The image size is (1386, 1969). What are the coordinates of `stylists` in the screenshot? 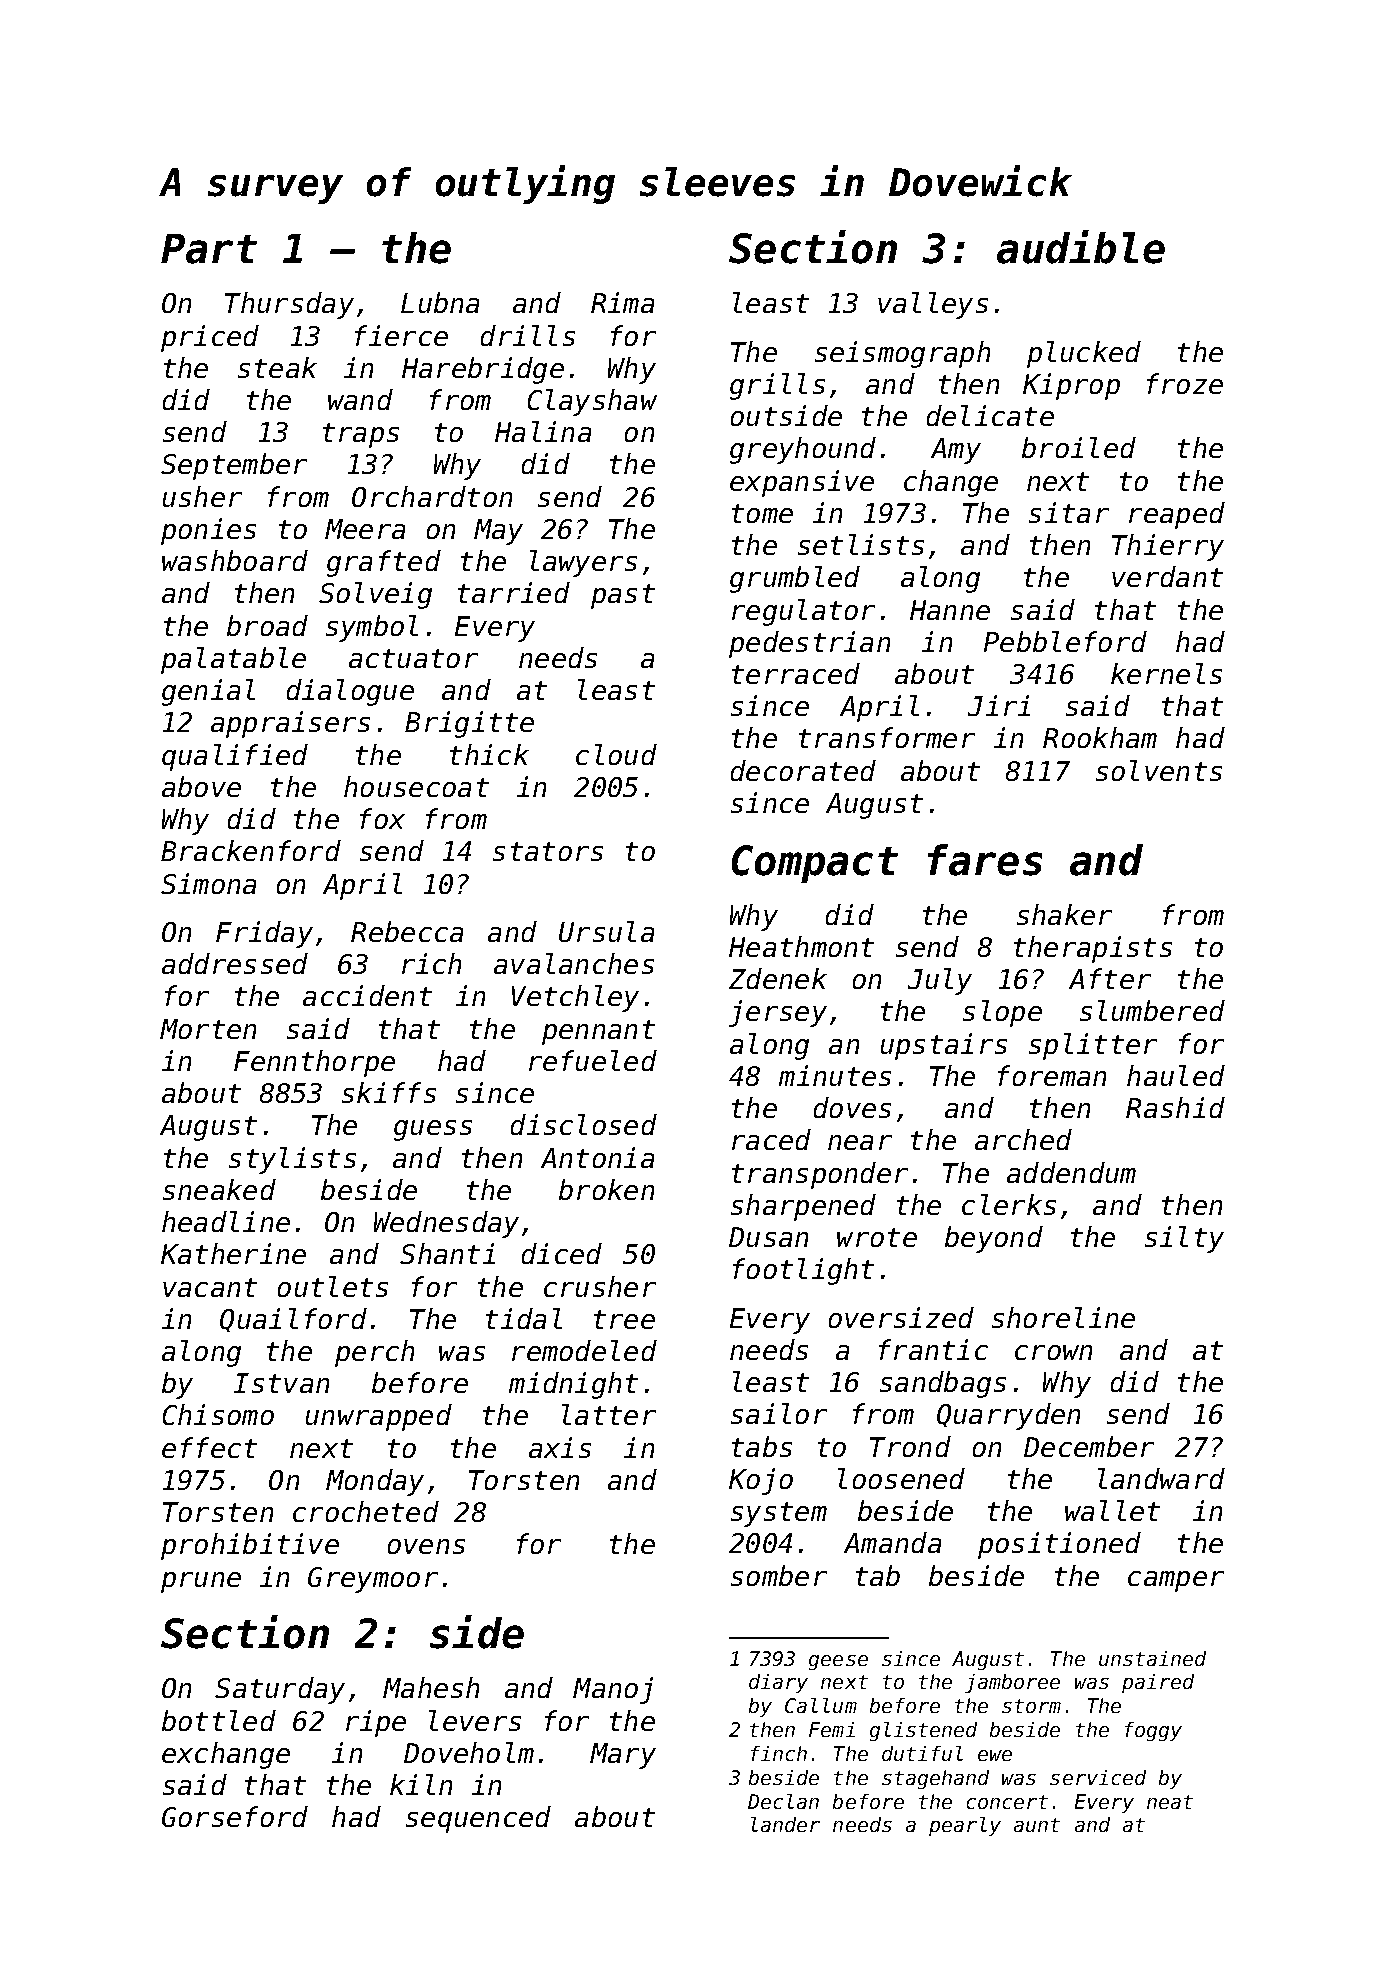 It's located at (292, 1160).
